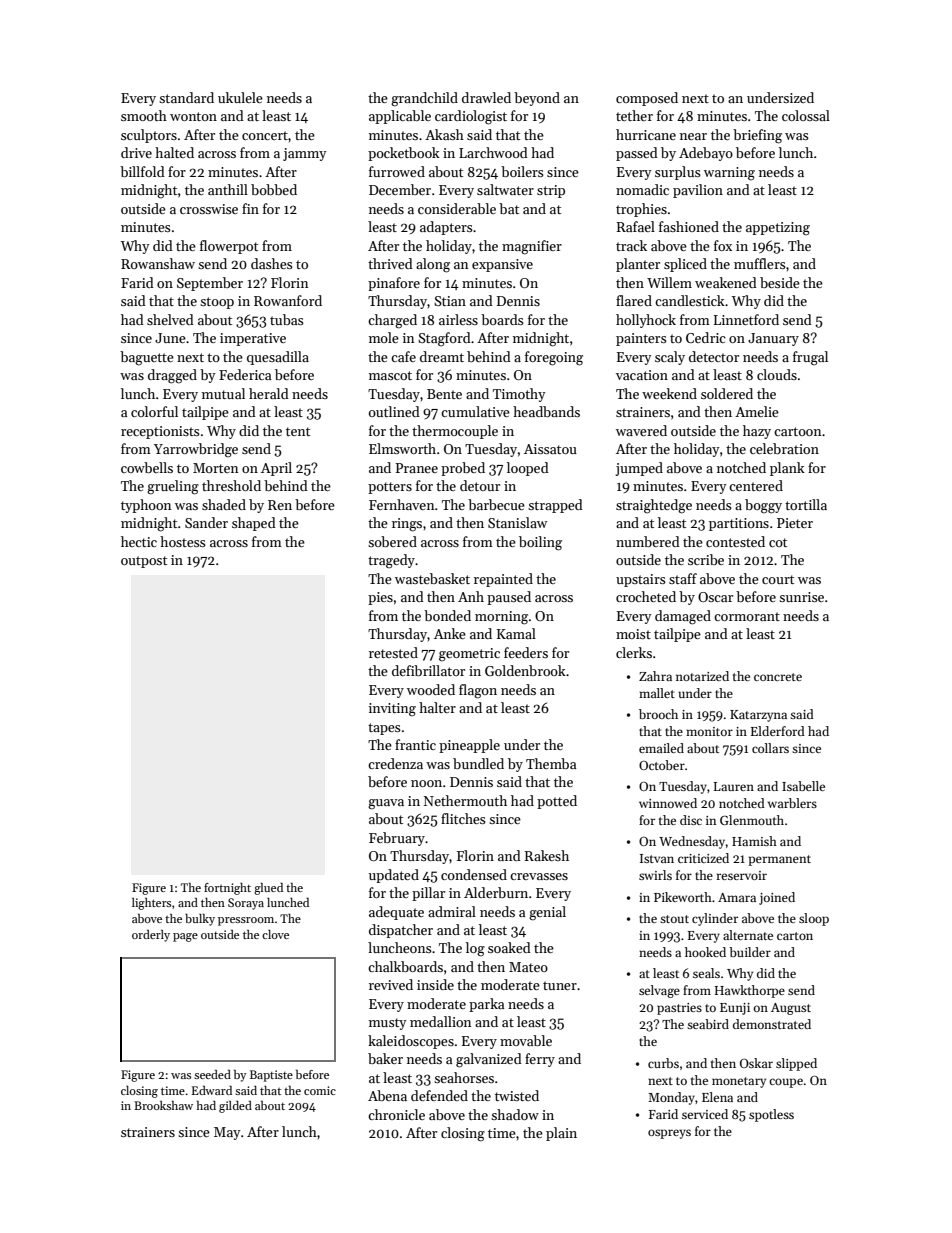 This screenshot has height=1233, width=952. What do you see at coordinates (224, 504) in the screenshot?
I see `shaded` at bounding box center [224, 504].
